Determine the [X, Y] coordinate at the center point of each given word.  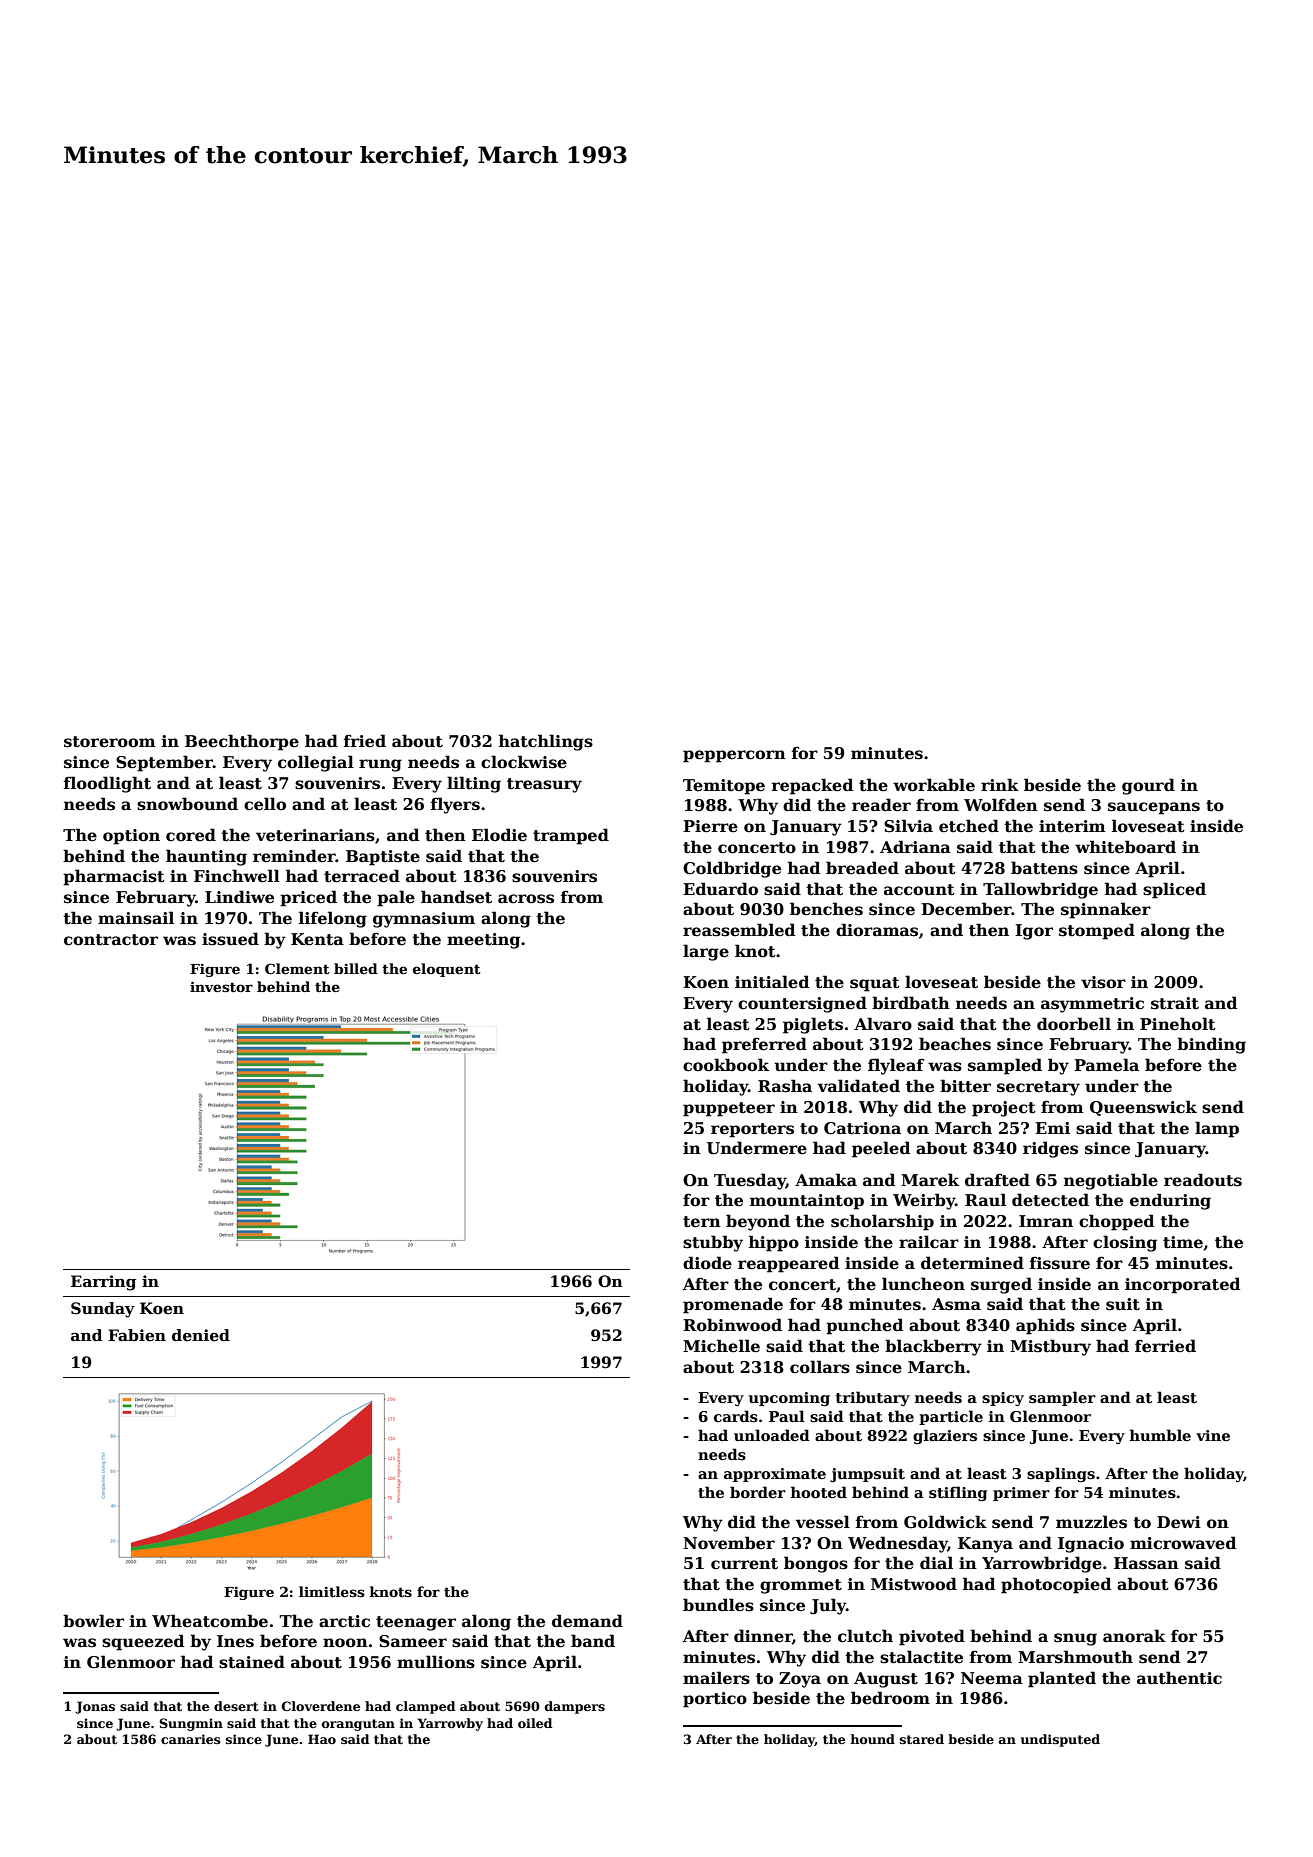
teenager [416, 1623]
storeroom [110, 742]
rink [1000, 784]
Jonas [95, 1707]
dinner [763, 1636]
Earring [103, 1283]
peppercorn [734, 756]
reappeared [788, 1264]
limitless [331, 1591]
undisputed [1060, 1740]
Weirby [924, 1201]
